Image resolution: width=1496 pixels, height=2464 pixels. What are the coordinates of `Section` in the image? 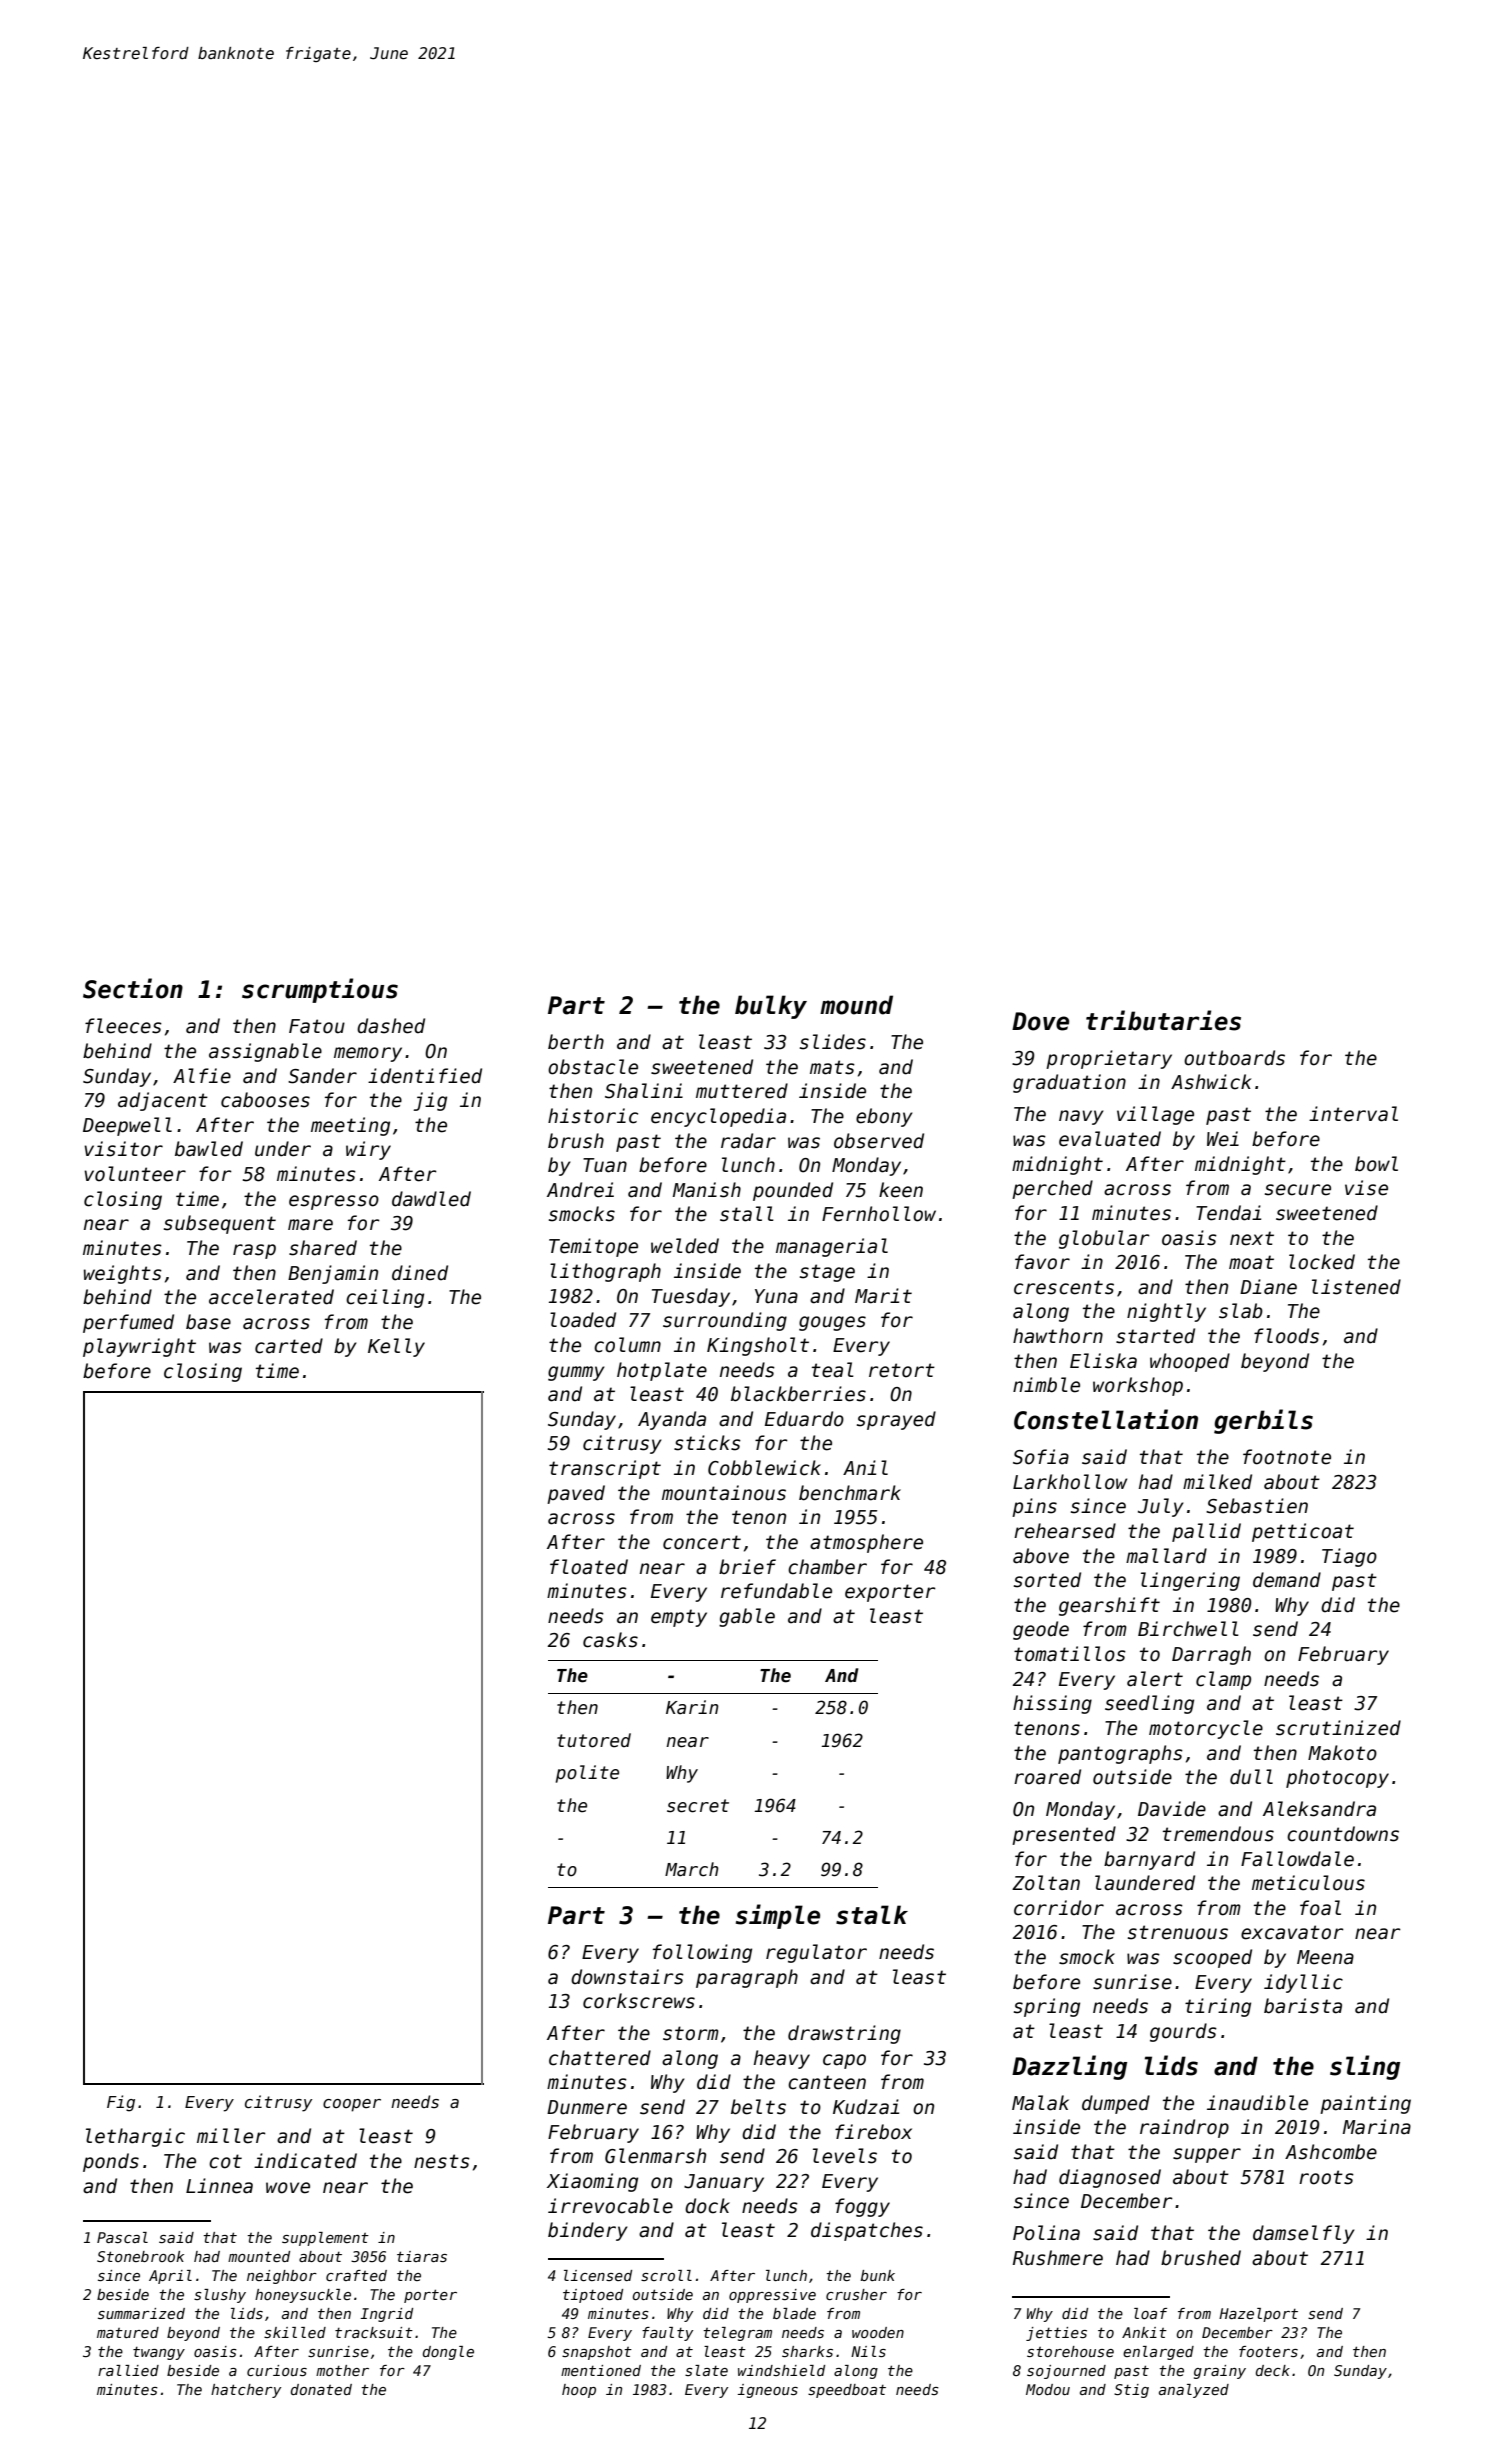 It's located at (133, 988).
